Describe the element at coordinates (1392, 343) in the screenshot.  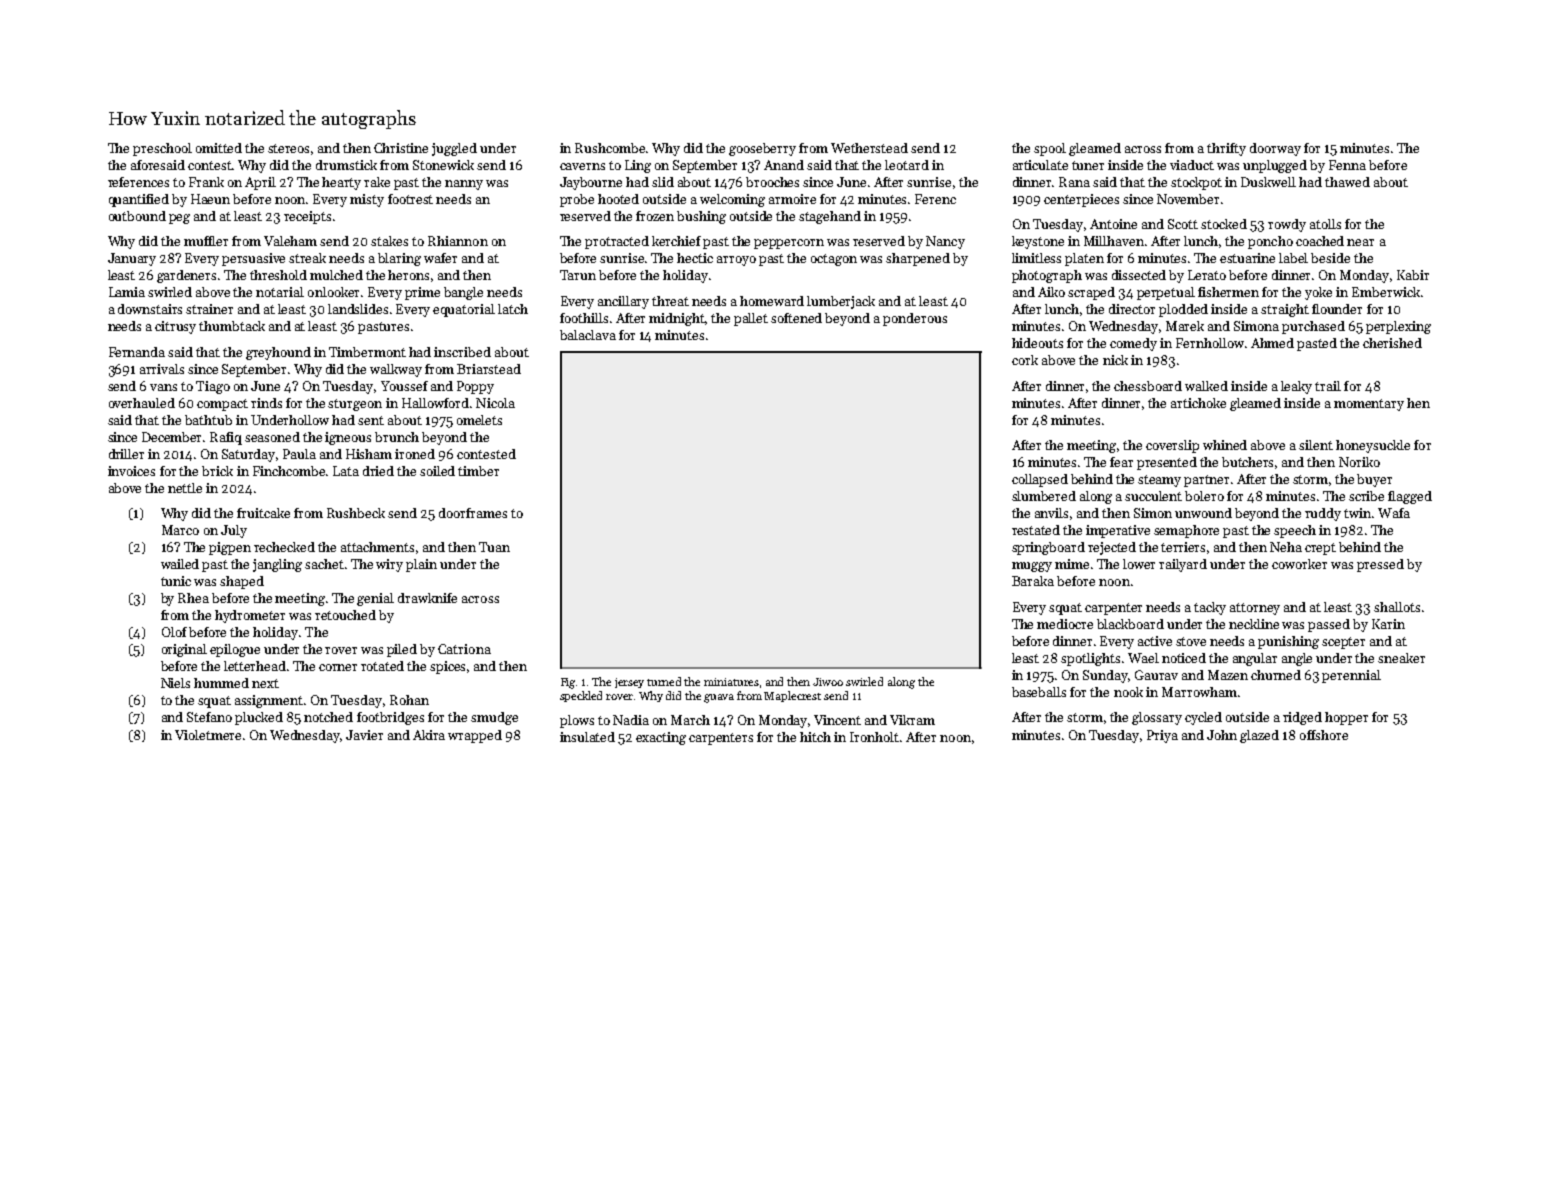
I see `cherished` at that location.
